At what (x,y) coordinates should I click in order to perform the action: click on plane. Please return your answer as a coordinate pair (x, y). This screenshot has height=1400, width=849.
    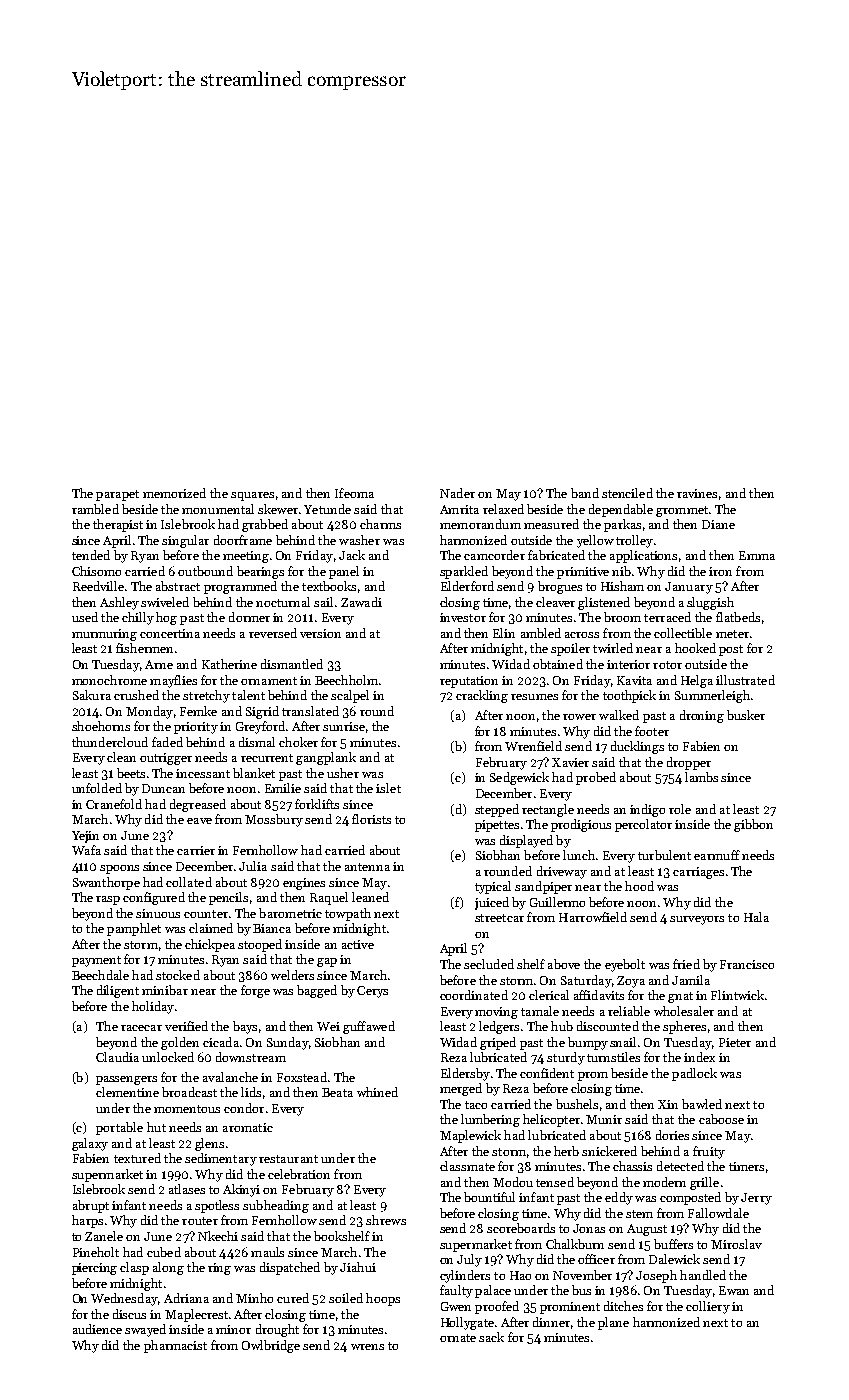
    Looking at the image, I should click on (613, 1323).
